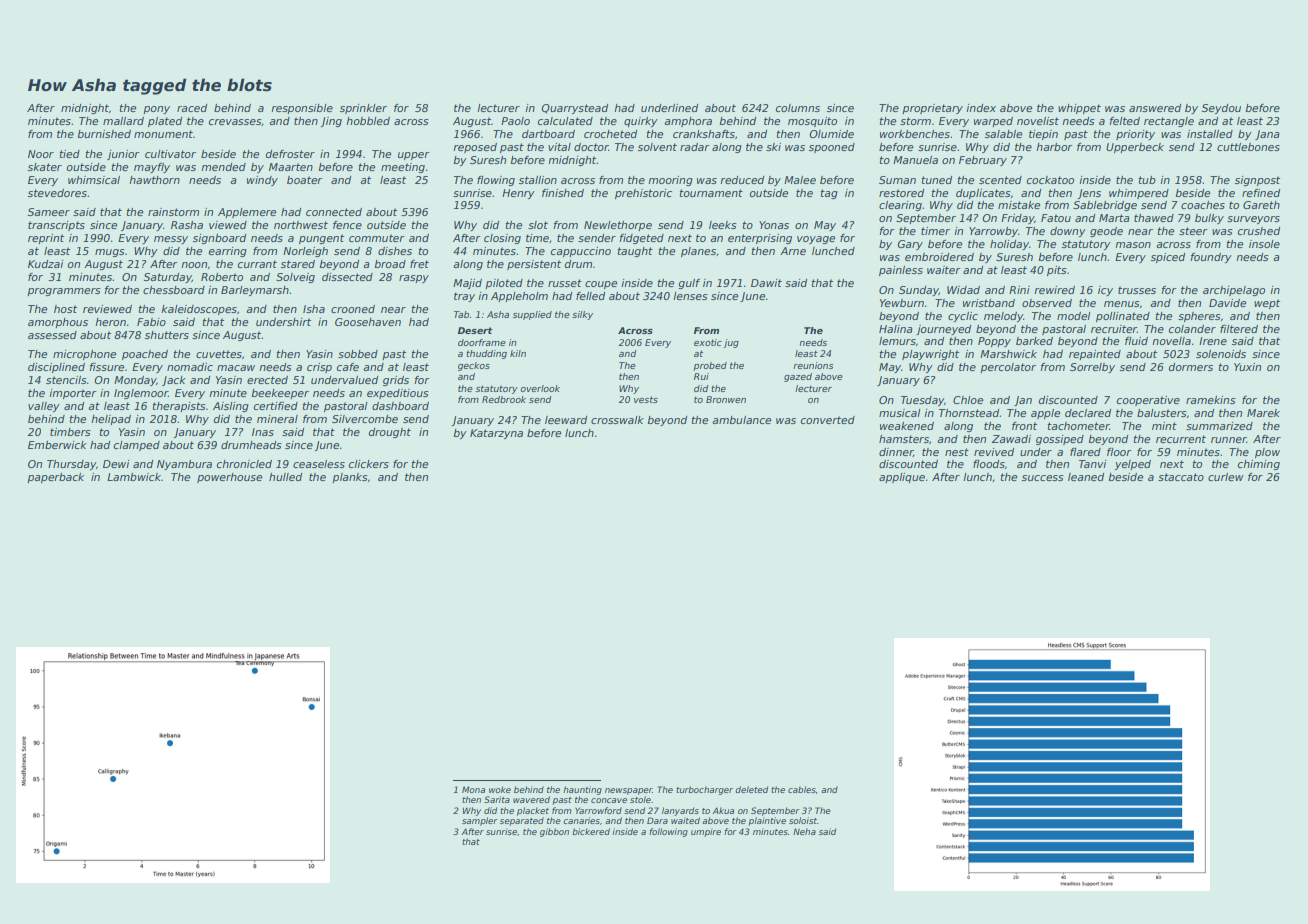 This image has width=1308, height=924. I want to click on applique, so click(902, 478).
